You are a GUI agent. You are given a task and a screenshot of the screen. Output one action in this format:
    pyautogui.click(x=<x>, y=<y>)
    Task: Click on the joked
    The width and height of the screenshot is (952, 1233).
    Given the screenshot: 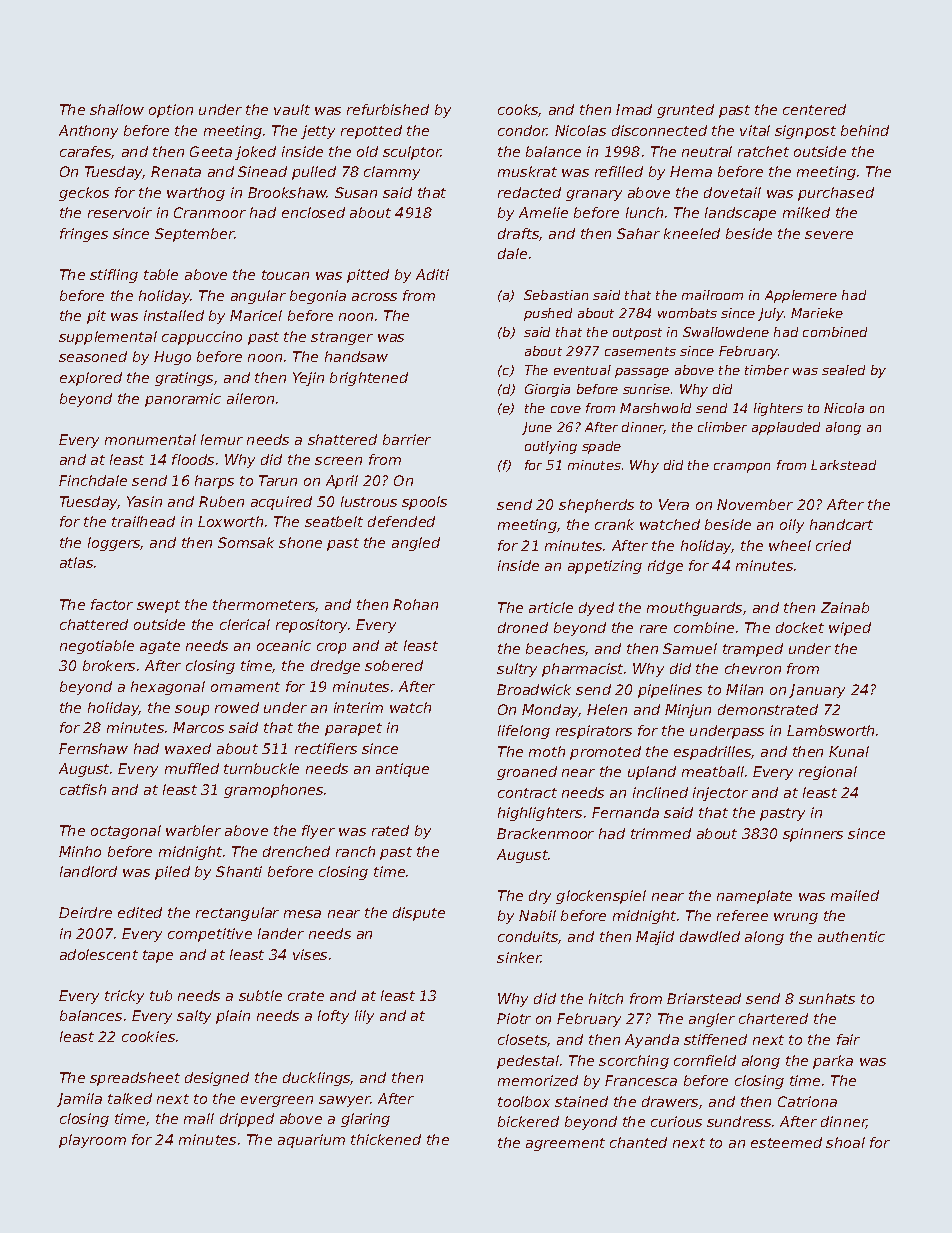 What is the action you would take?
    pyautogui.click(x=255, y=153)
